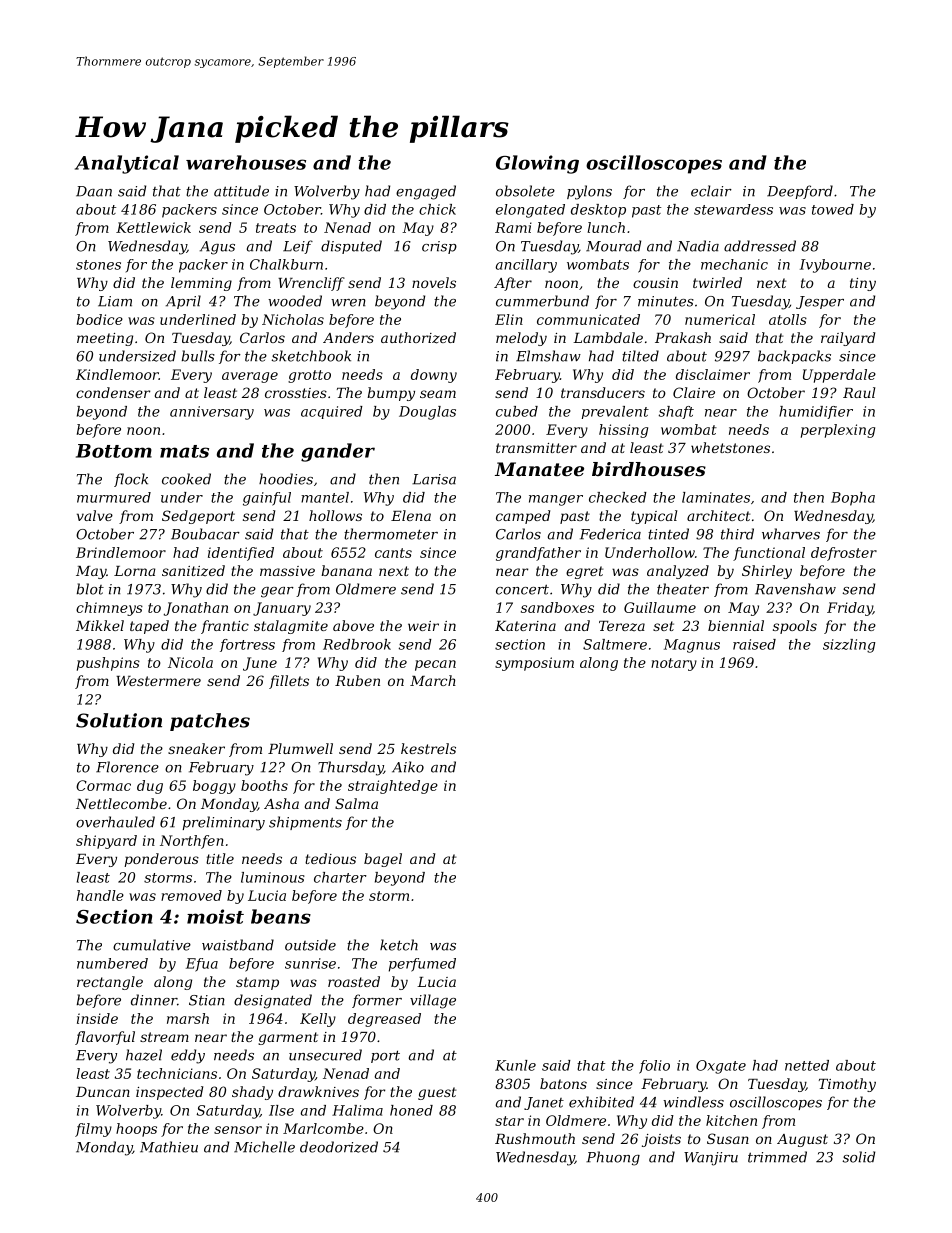 This page has height=1233, width=952. Describe the element at coordinates (422, 965) in the page. I see `perfumed` at that location.
